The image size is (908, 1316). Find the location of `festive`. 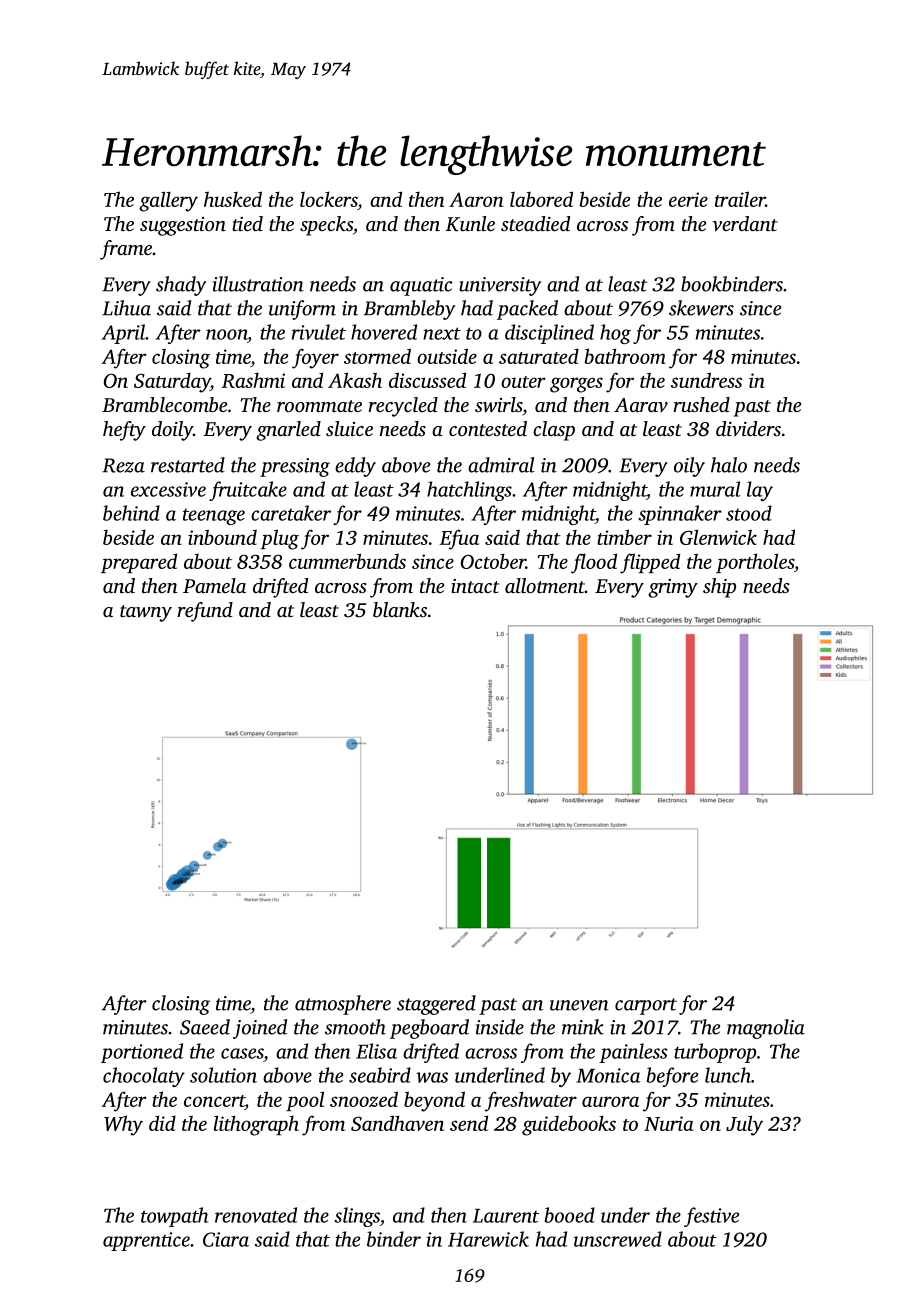

festive is located at coordinates (711, 1217).
